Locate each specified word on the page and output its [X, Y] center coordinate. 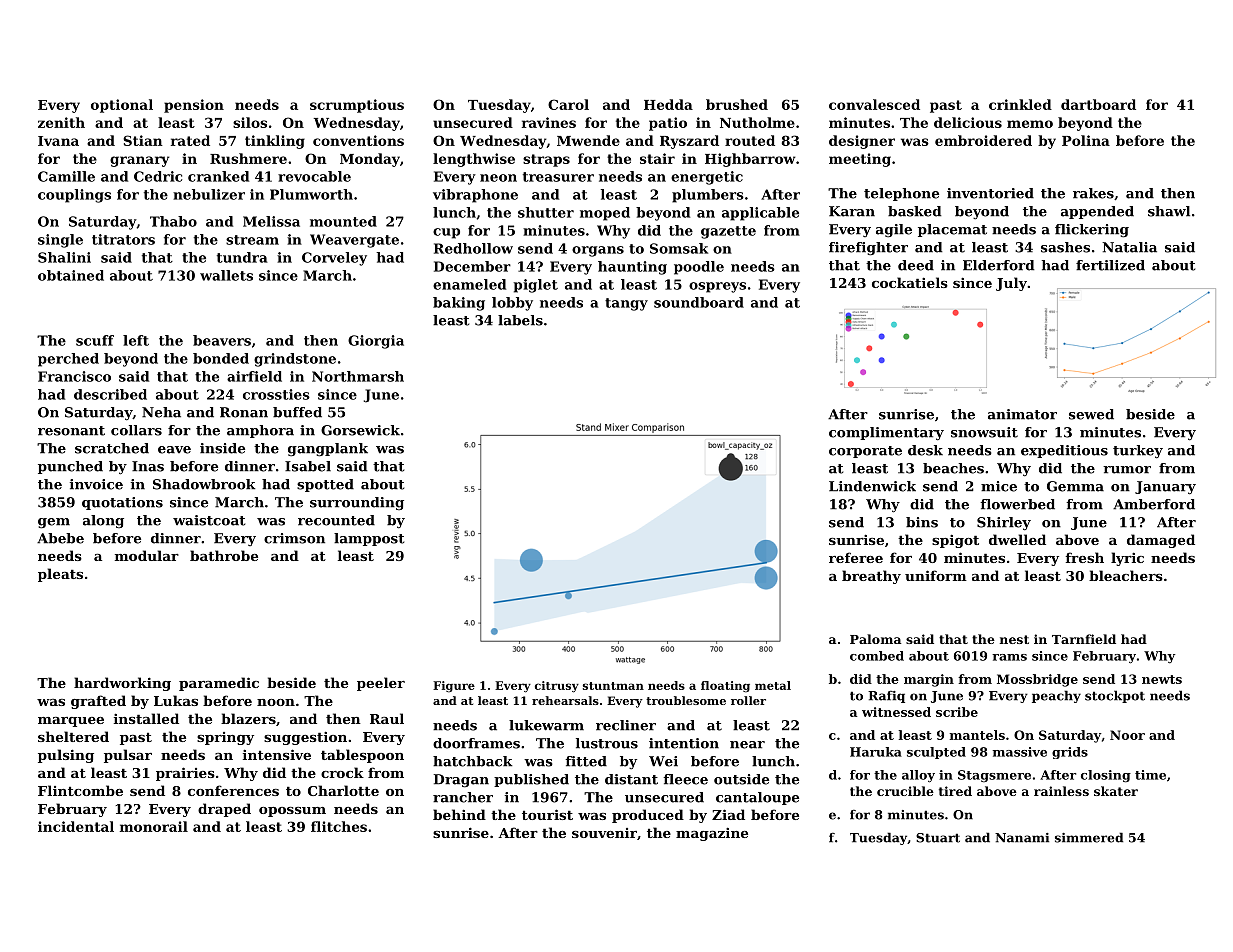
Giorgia [376, 342]
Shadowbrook [204, 484]
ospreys [717, 287]
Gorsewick [360, 430]
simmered [1089, 837]
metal [773, 685]
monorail [154, 826]
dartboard [1098, 104]
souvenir [604, 833]
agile [894, 231]
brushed [737, 104]
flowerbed [1017, 504]
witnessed [896, 712]
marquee [71, 722]
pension [194, 106]
